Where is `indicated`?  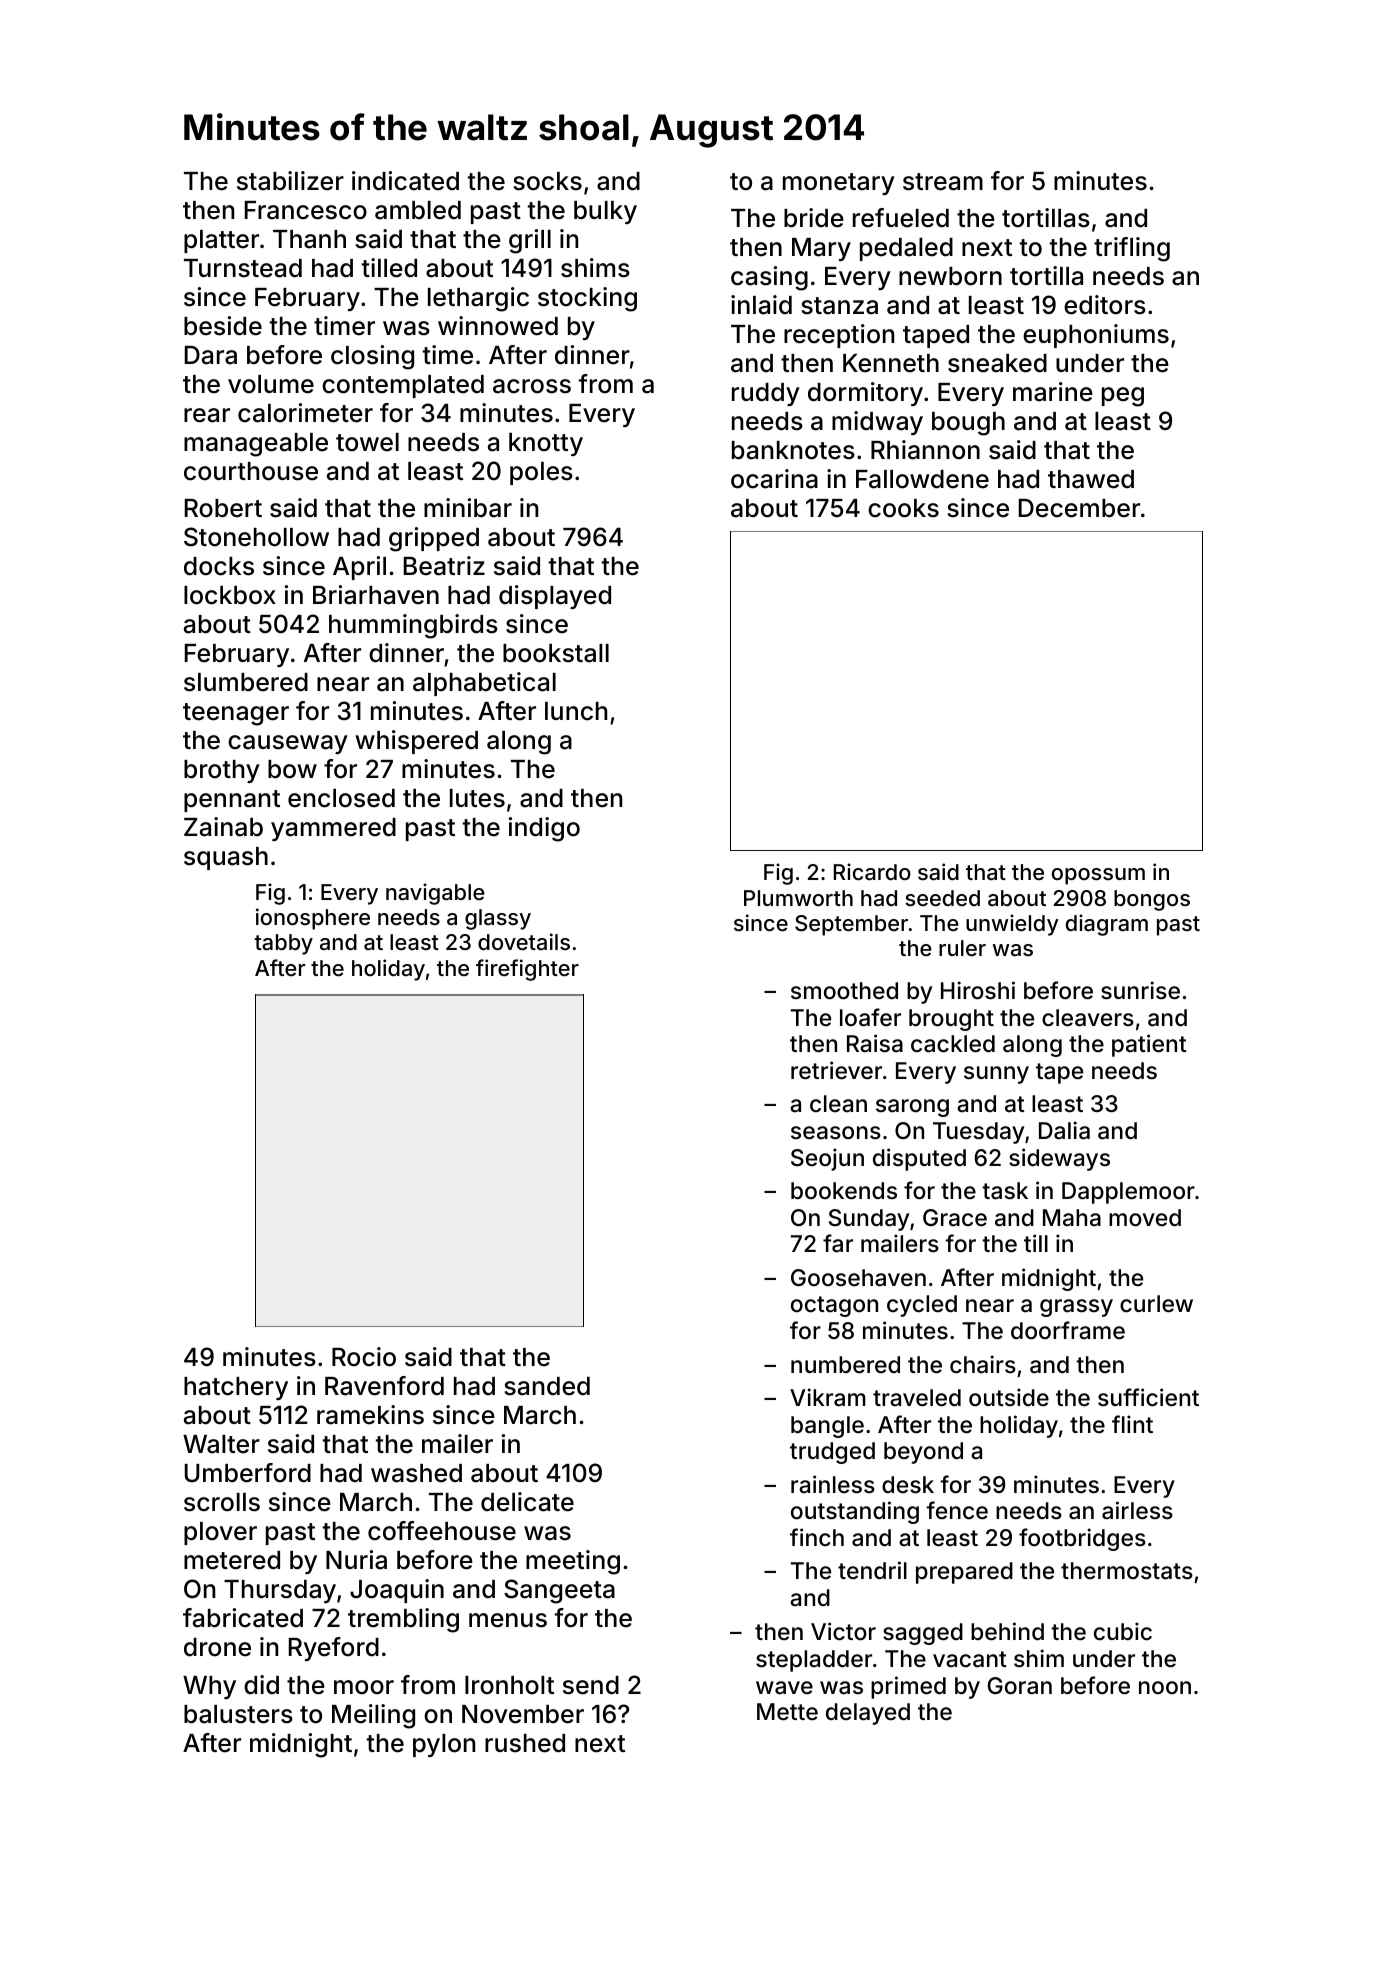
indicated is located at coordinates (405, 181).
